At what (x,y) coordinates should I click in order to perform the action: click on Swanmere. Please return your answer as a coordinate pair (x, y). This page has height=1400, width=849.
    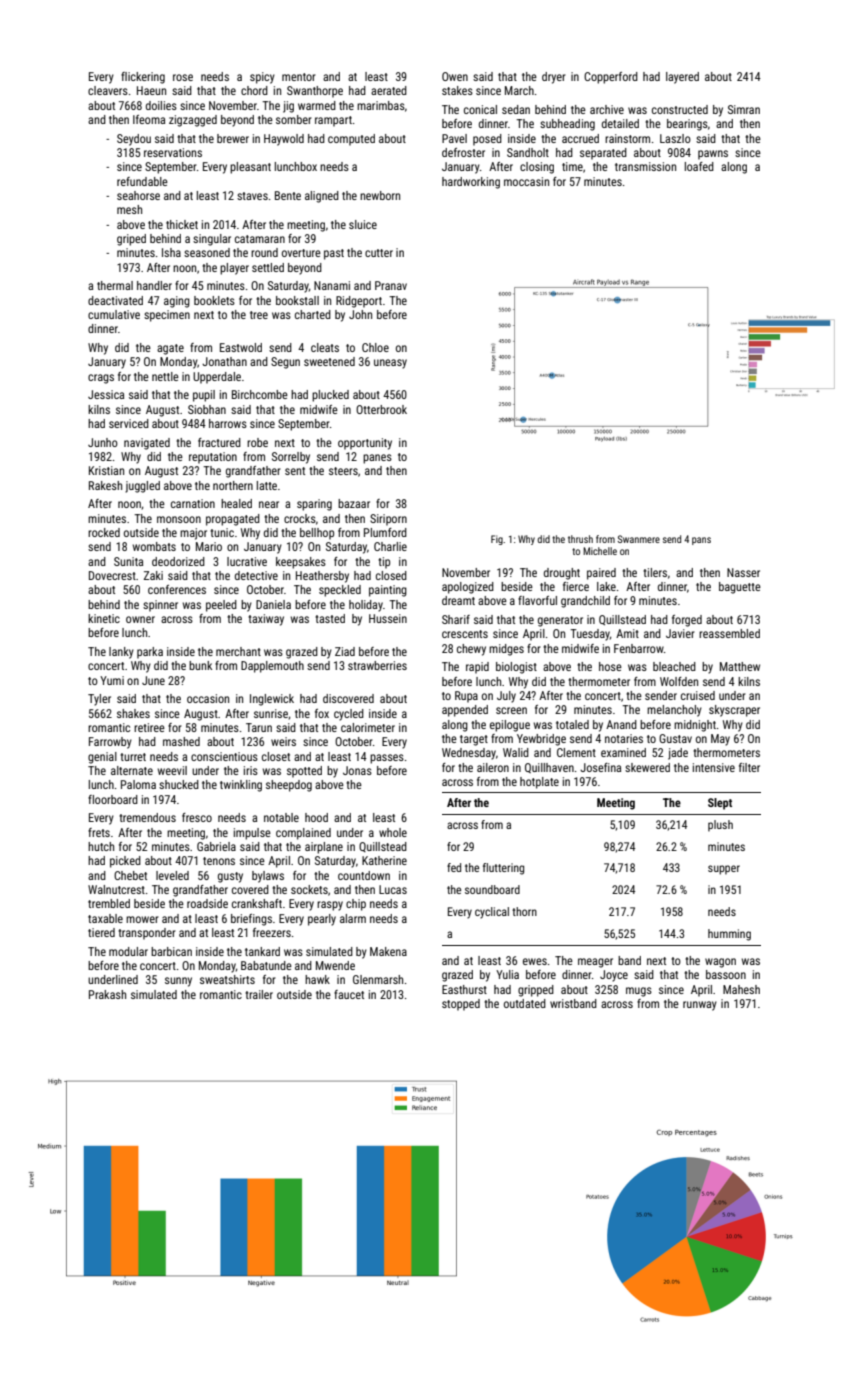
    Looking at the image, I should click on (639, 539).
